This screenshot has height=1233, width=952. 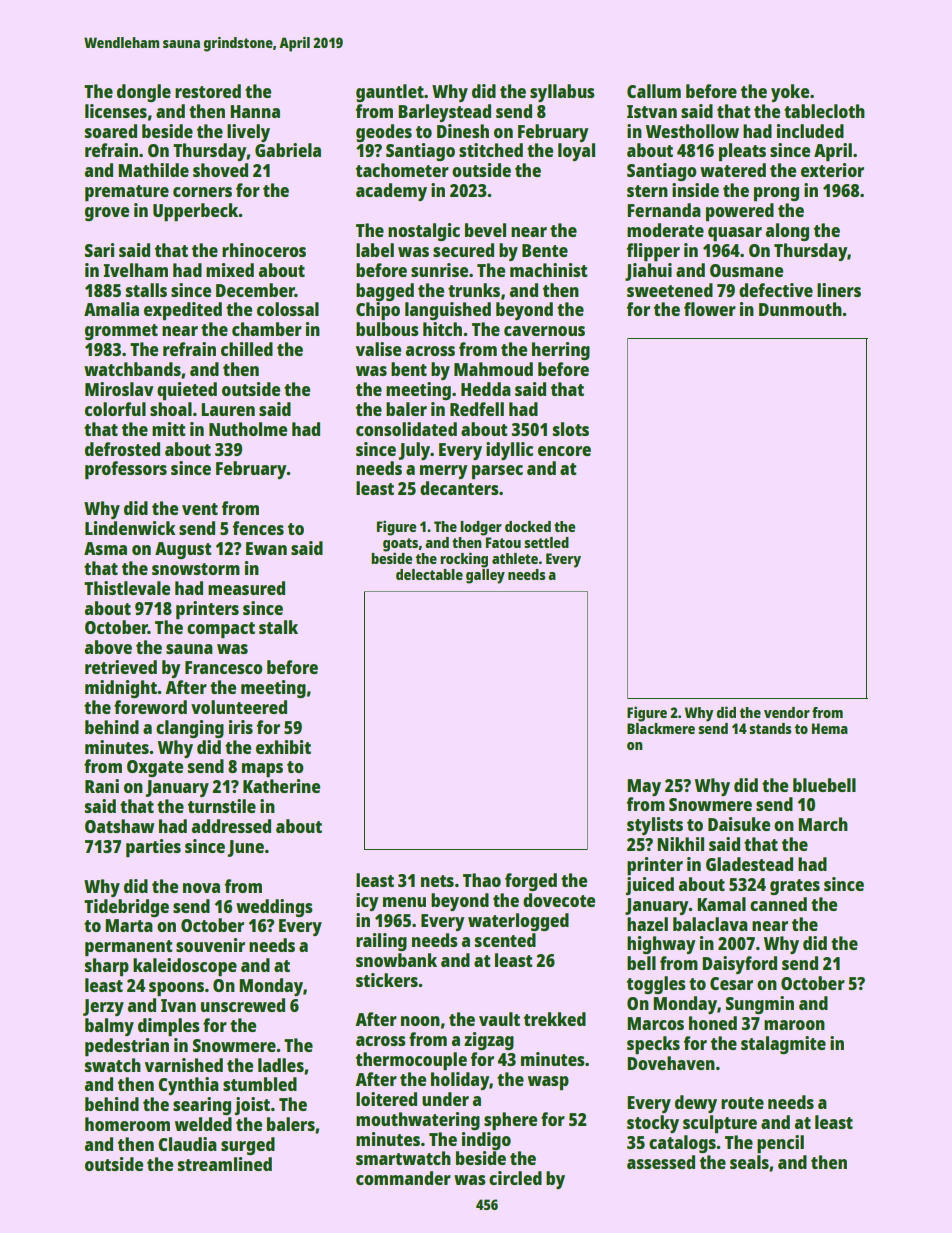 I want to click on encore, so click(x=564, y=451).
